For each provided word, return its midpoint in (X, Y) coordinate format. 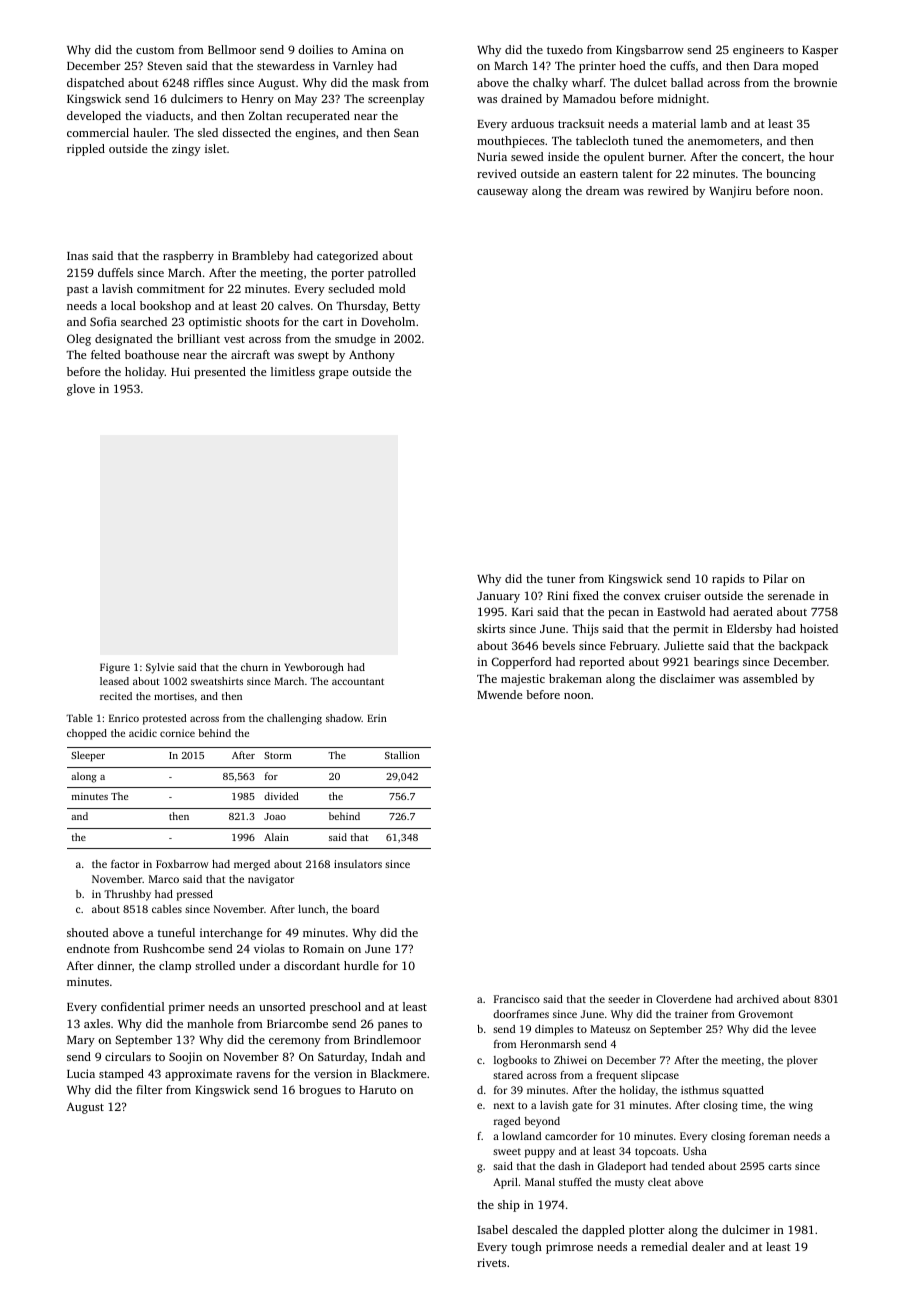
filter (149, 1089)
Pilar (775, 578)
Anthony (372, 356)
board (365, 909)
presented (220, 373)
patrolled (392, 274)
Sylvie (160, 668)
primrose (569, 1248)
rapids (728, 580)
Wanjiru (730, 192)
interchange (231, 934)
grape (333, 374)
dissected (246, 132)
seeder (624, 999)
